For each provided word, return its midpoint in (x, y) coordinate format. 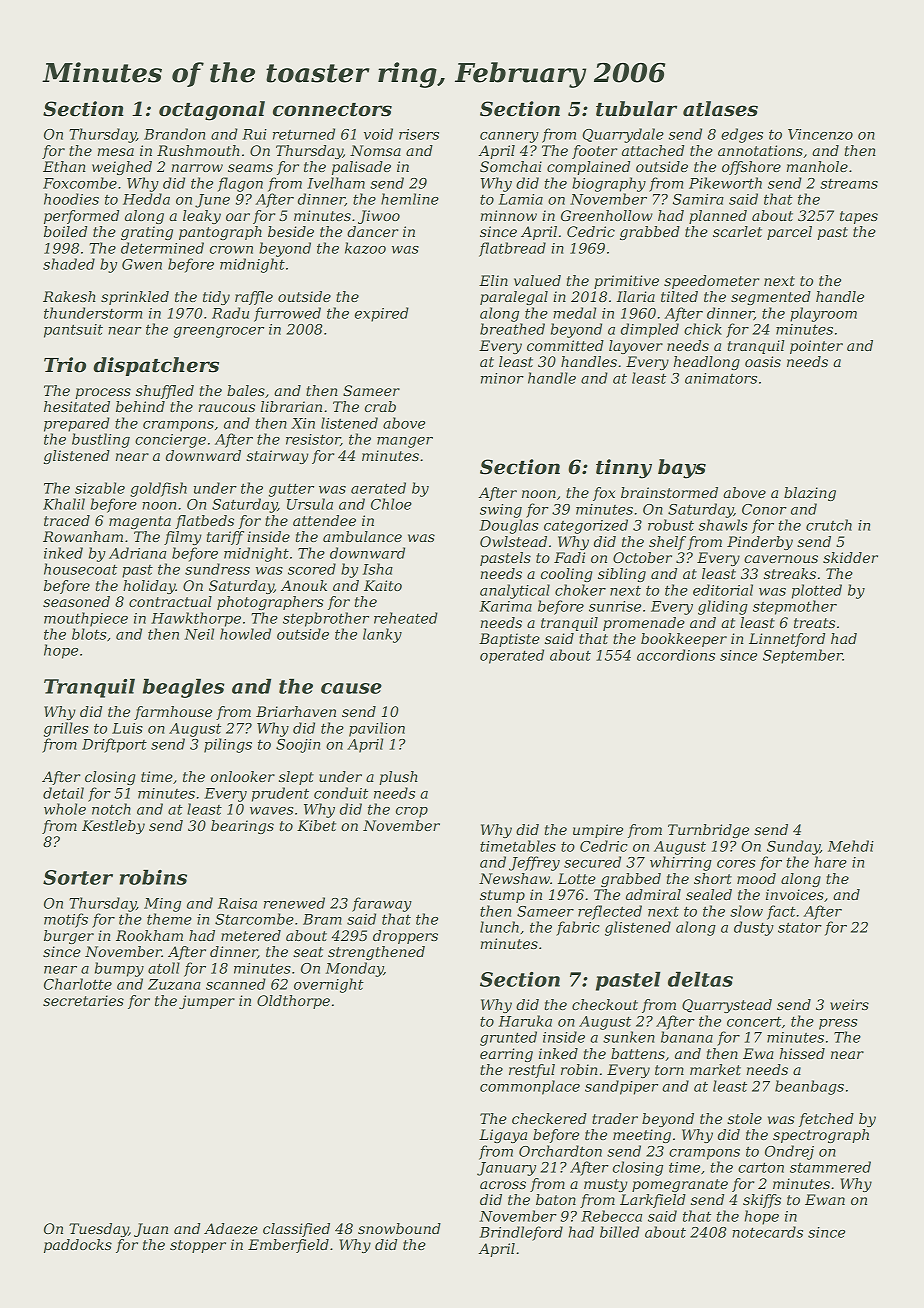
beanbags (809, 1087)
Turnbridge (708, 831)
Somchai (511, 166)
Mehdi (851, 846)
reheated (406, 618)
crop (412, 812)
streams (849, 184)
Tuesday (99, 1230)
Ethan (64, 166)
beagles (183, 688)
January (506, 1169)
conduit (341, 793)
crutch (829, 525)
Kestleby (113, 827)
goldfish (158, 489)
